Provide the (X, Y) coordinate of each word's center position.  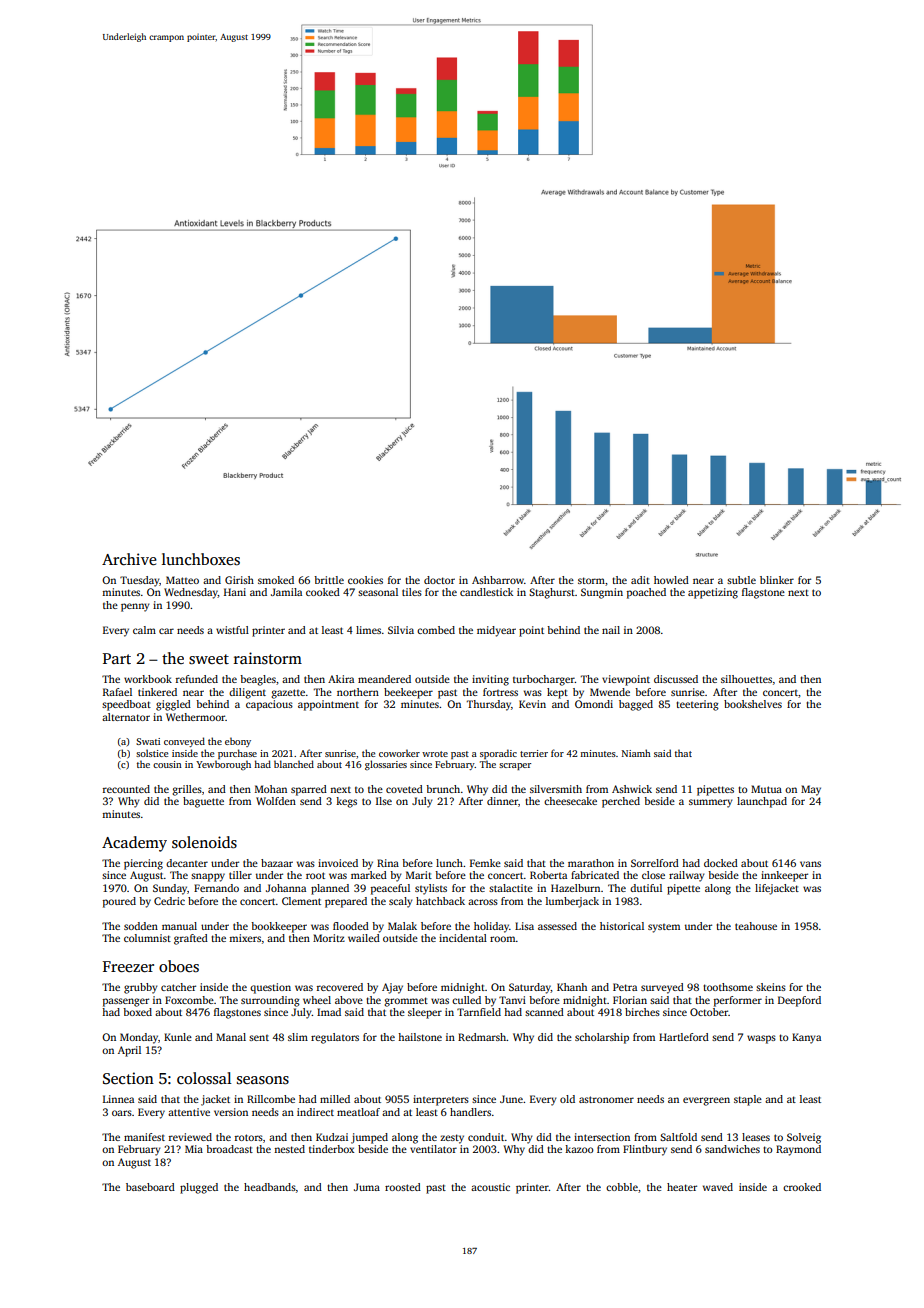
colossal (204, 1078)
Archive (129, 559)
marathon (591, 863)
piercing (143, 864)
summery (711, 803)
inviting (490, 680)
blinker (777, 580)
